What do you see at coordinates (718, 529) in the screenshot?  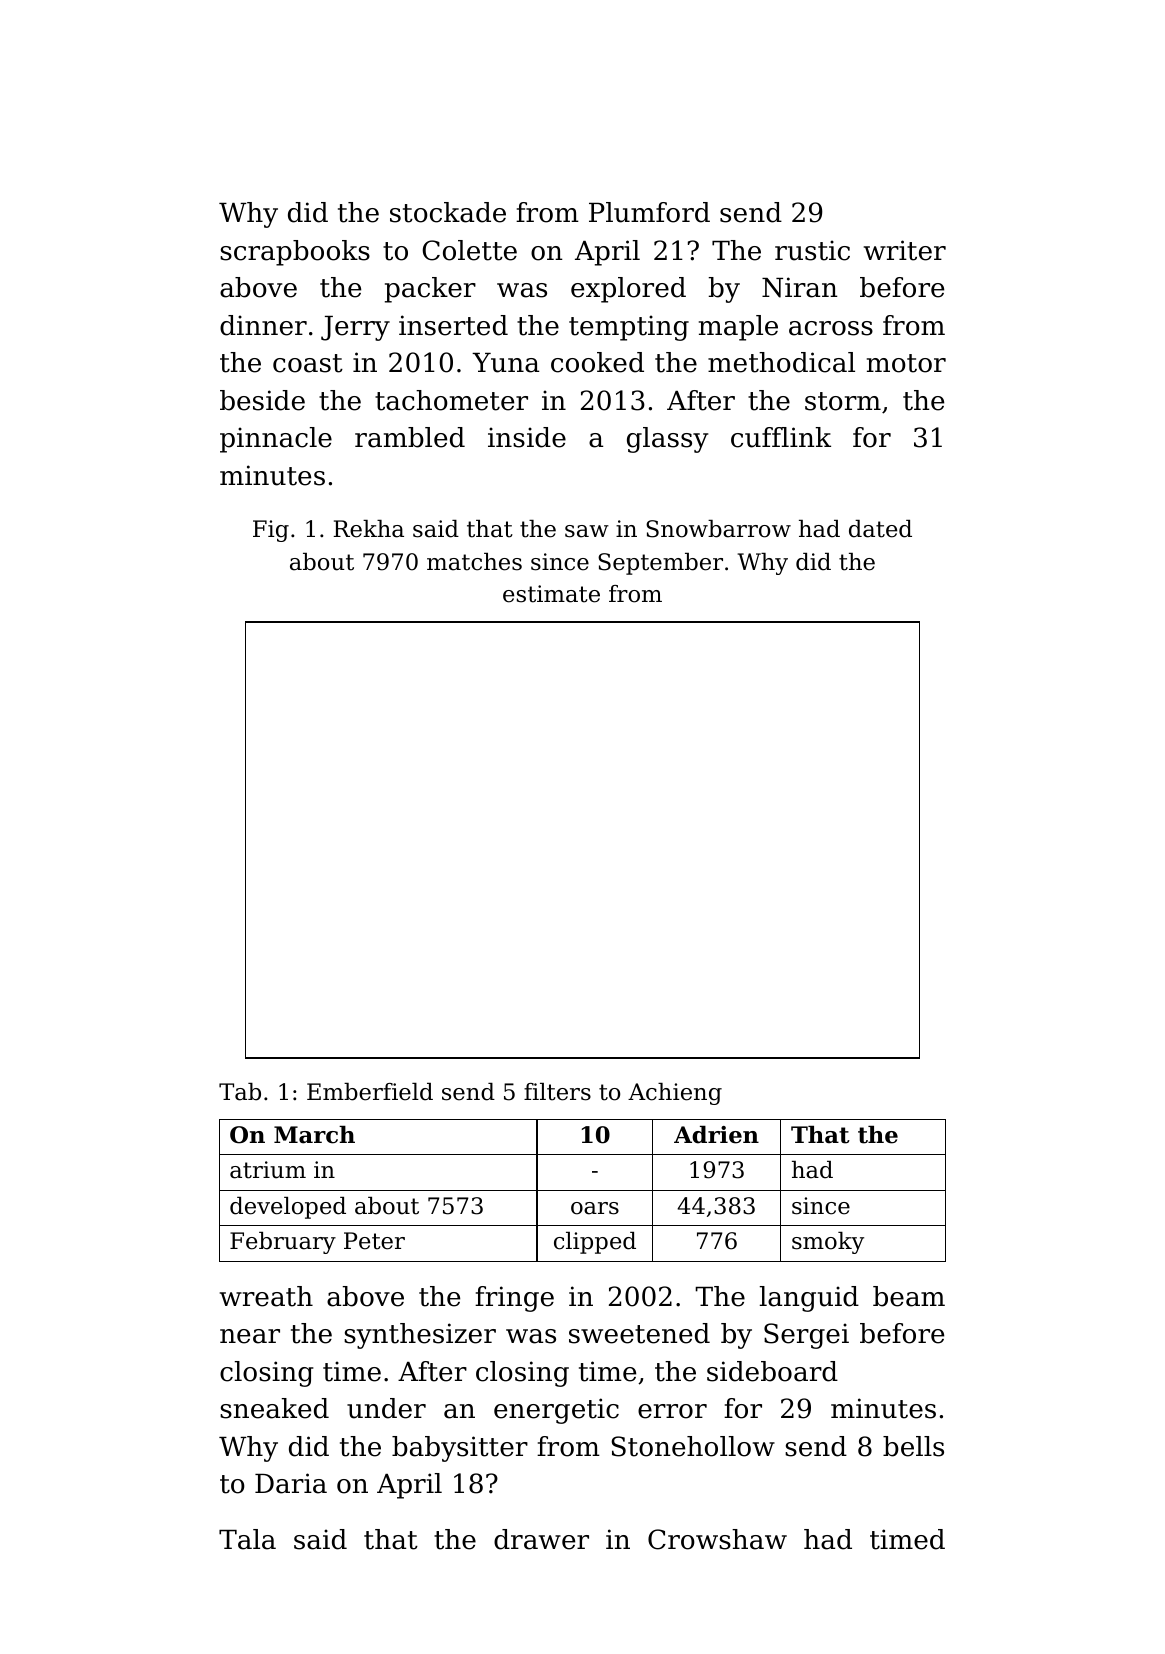 I see `Snowbarrow` at bounding box center [718, 529].
